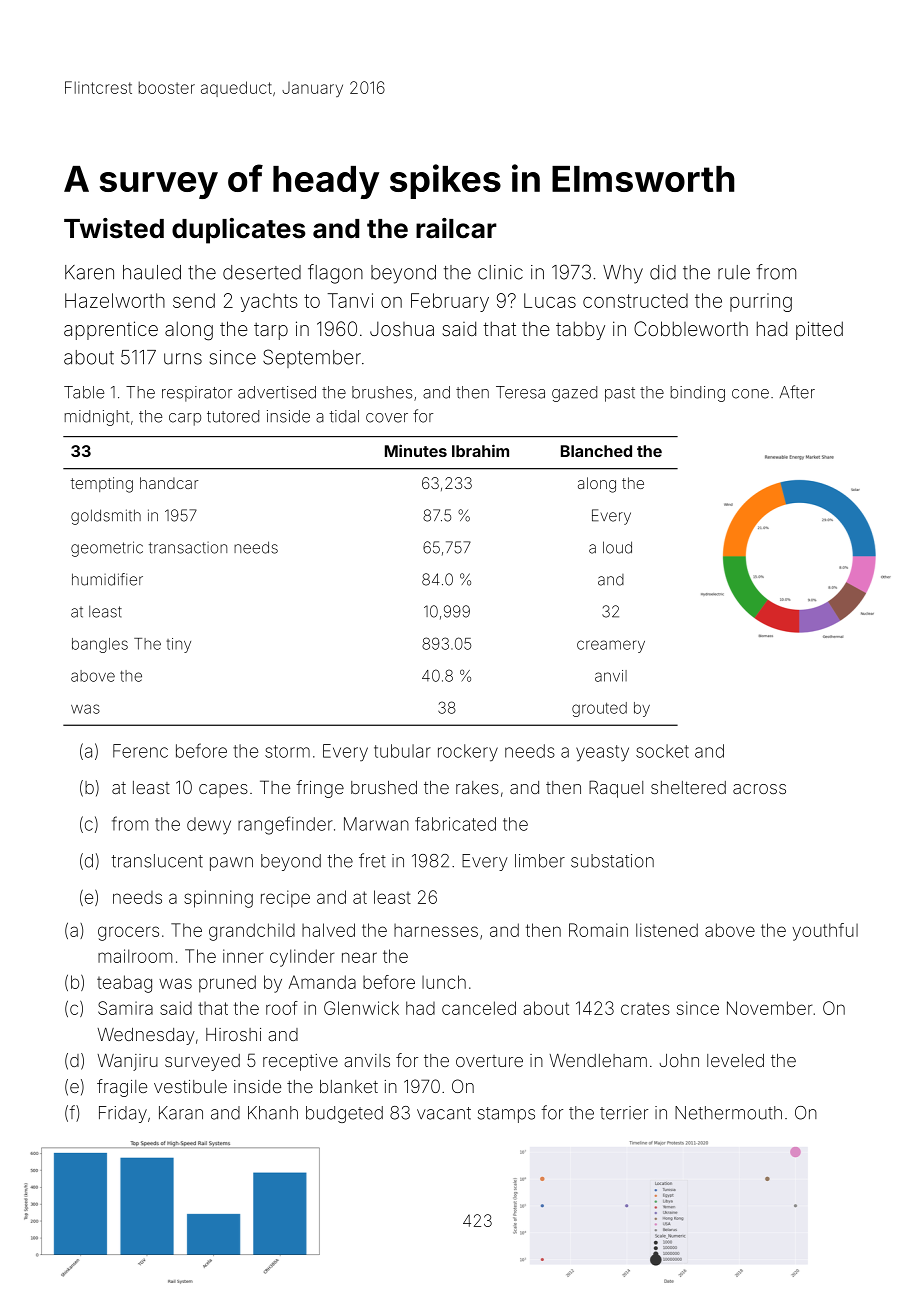 This screenshot has height=1311, width=924. Describe the element at coordinates (344, 1114) in the screenshot. I see `budgeted` at that location.
